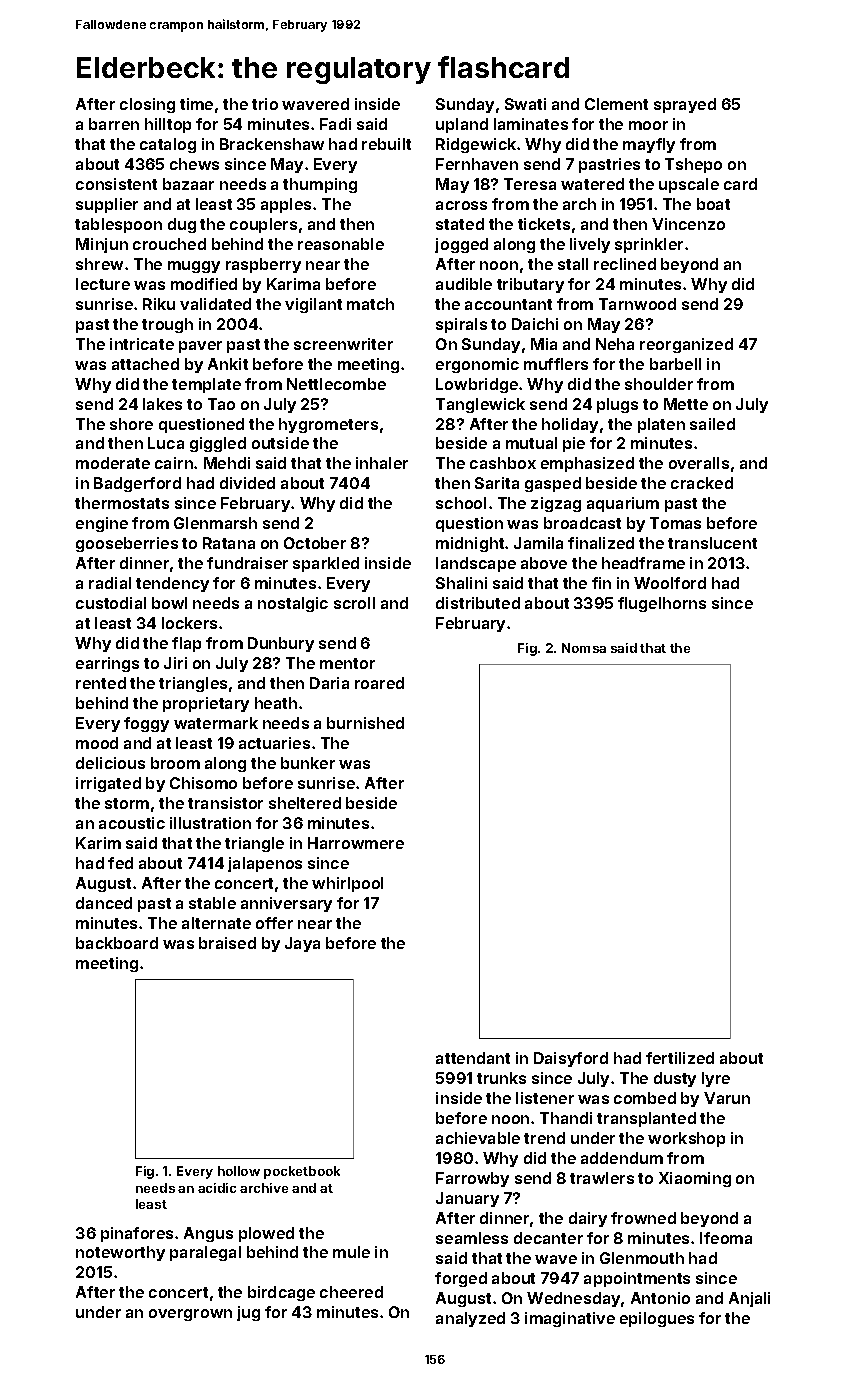 The height and width of the screenshot is (1400, 849). What do you see at coordinates (122, 503) in the screenshot?
I see `thermostats` at bounding box center [122, 503].
